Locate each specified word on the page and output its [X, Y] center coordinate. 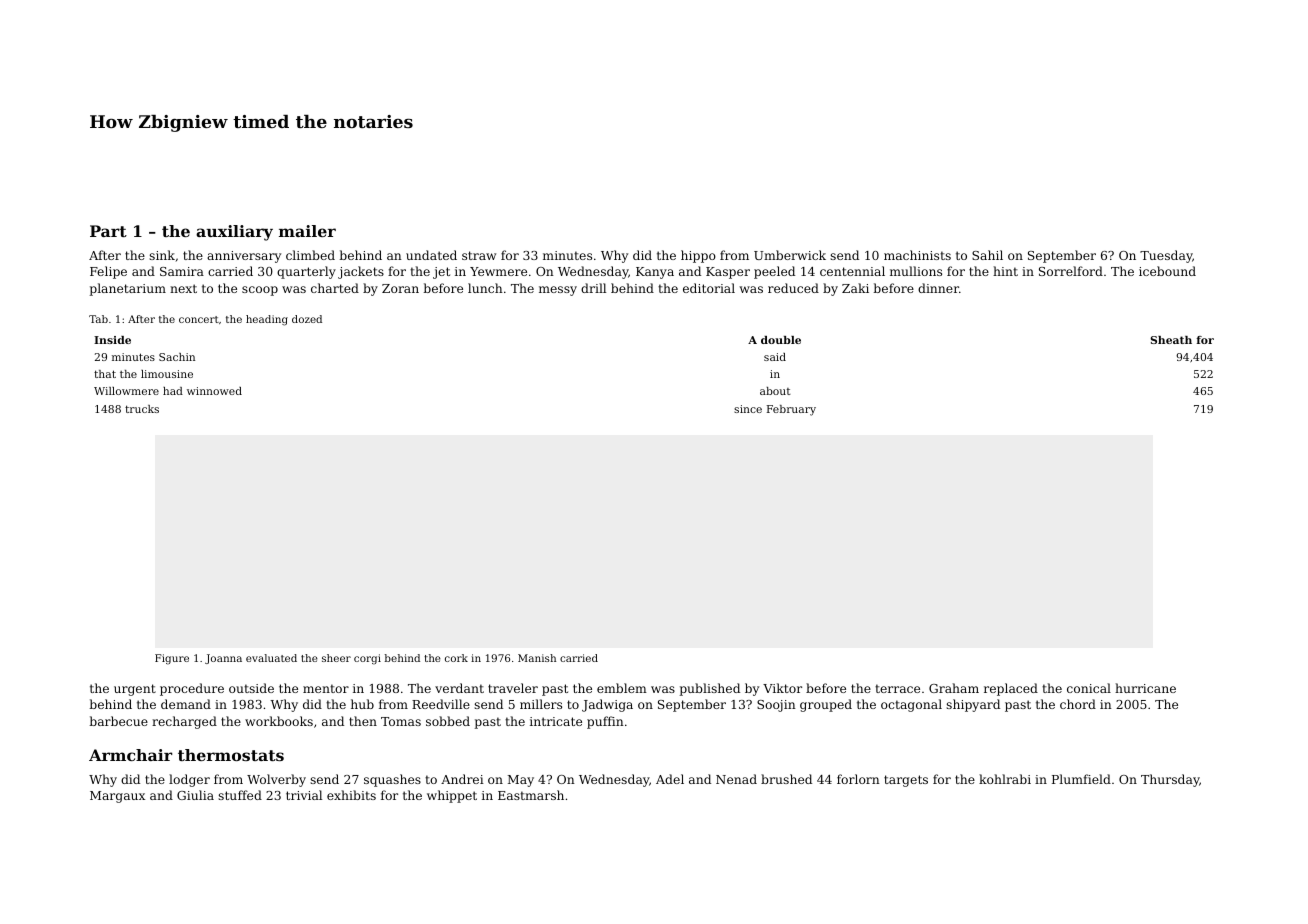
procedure [192, 689]
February [791, 410]
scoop [260, 291]
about [775, 391]
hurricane [1145, 688]
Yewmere [498, 271]
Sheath [1171, 340]
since [748, 409]
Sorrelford [1071, 271]
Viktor [782, 688]
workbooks [279, 721]
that [105, 374]
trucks [142, 409]
